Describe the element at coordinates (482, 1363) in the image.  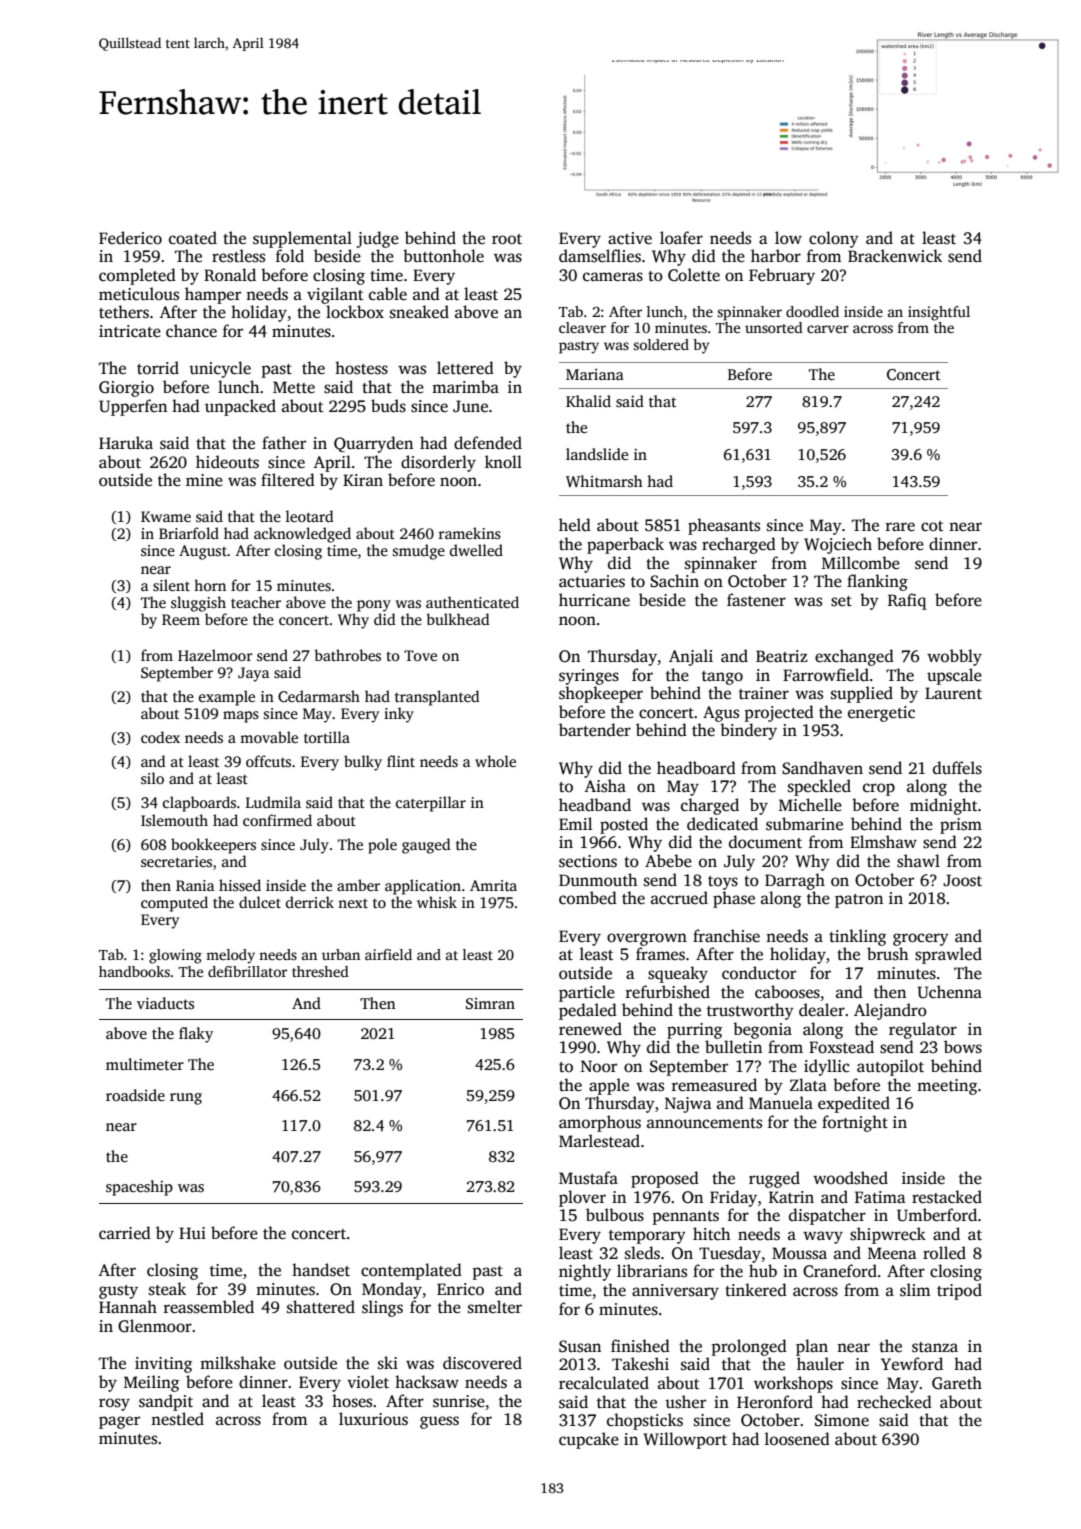
I see `discovered` at that location.
